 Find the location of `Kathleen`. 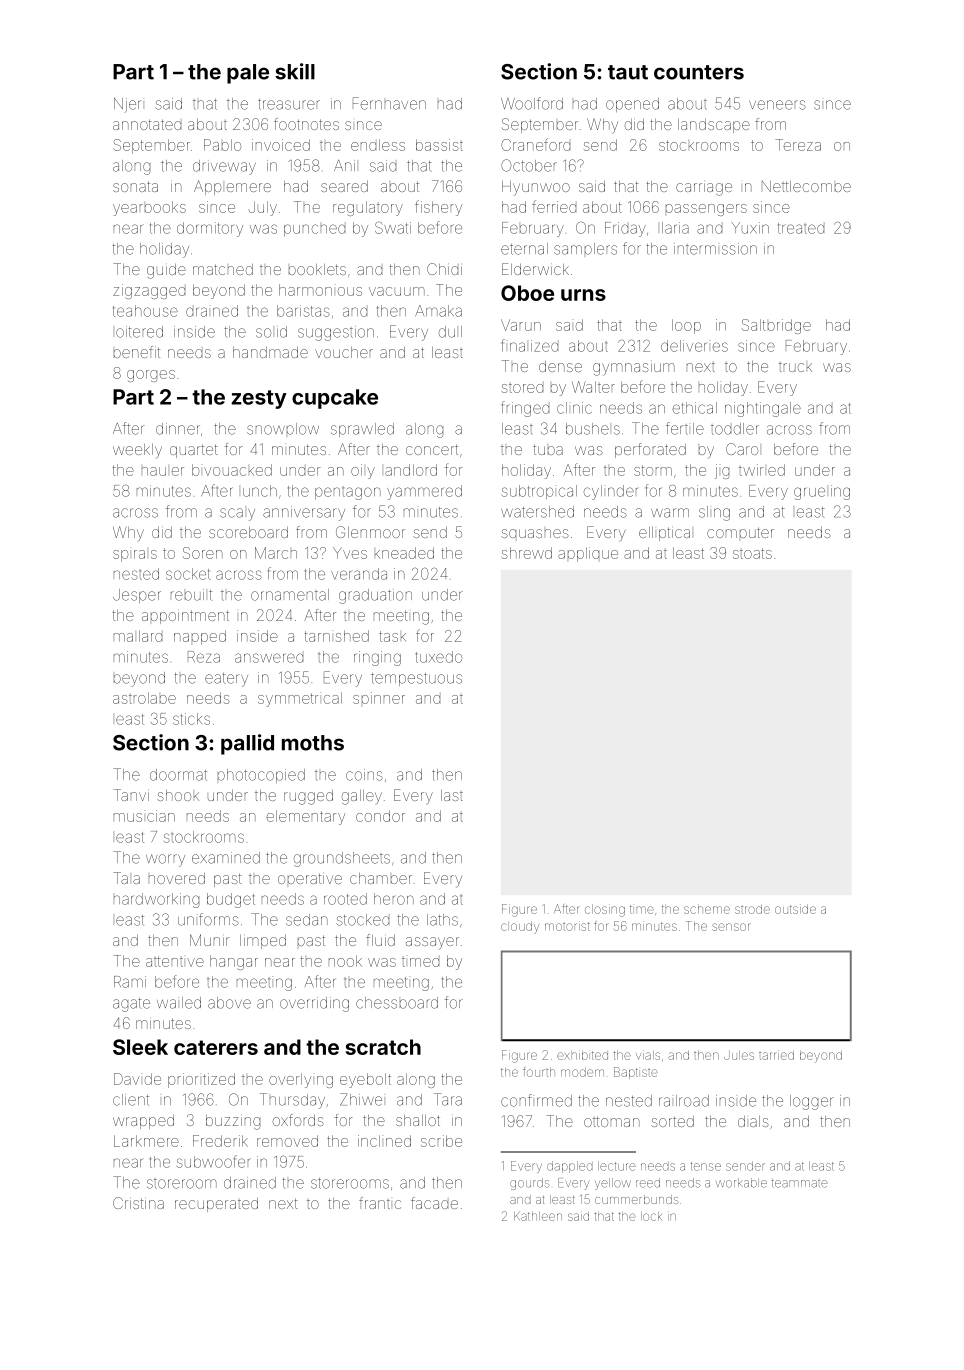

Kathleen is located at coordinates (538, 1216).
